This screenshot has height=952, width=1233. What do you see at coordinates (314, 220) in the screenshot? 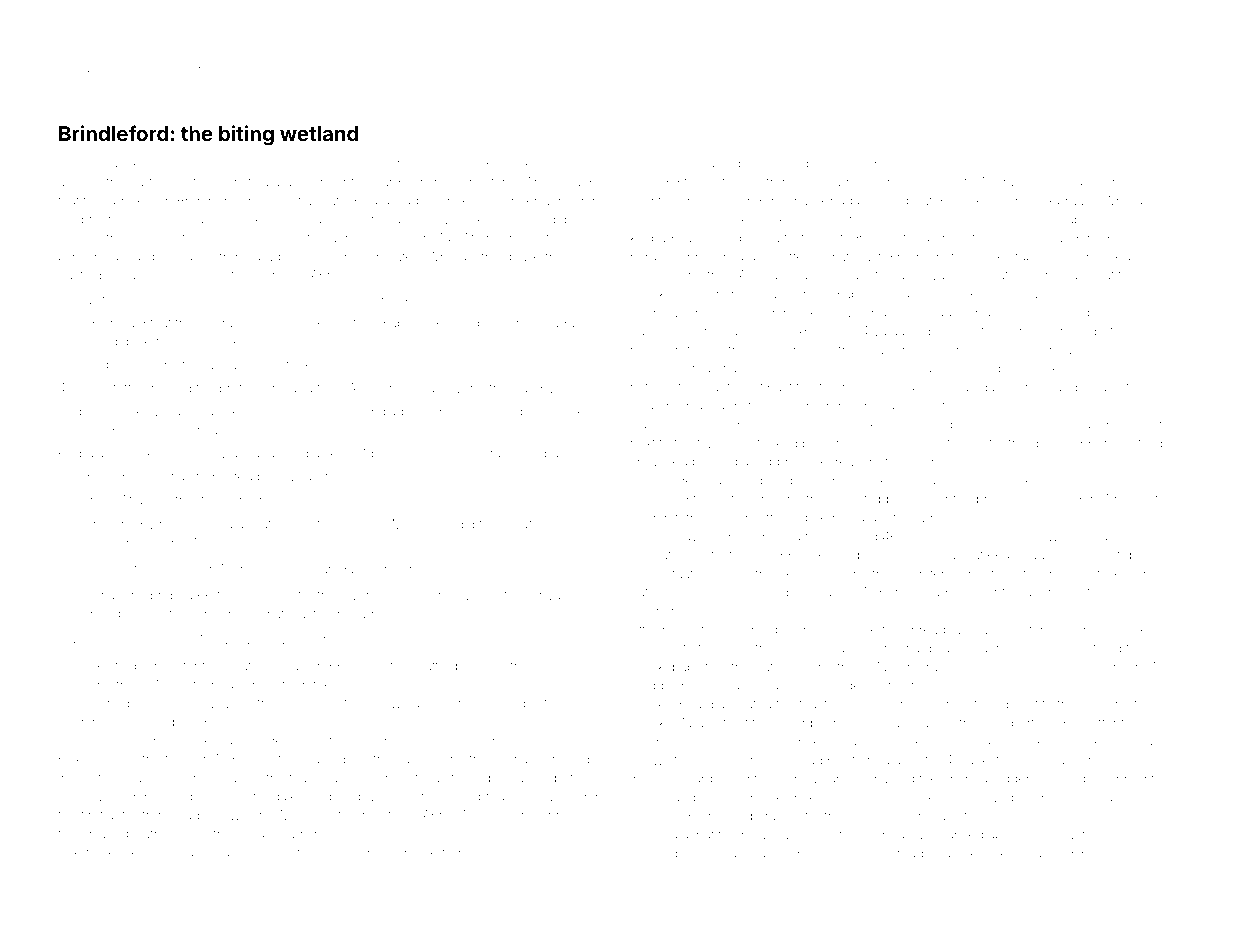
I see `cleats` at bounding box center [314, 220].
